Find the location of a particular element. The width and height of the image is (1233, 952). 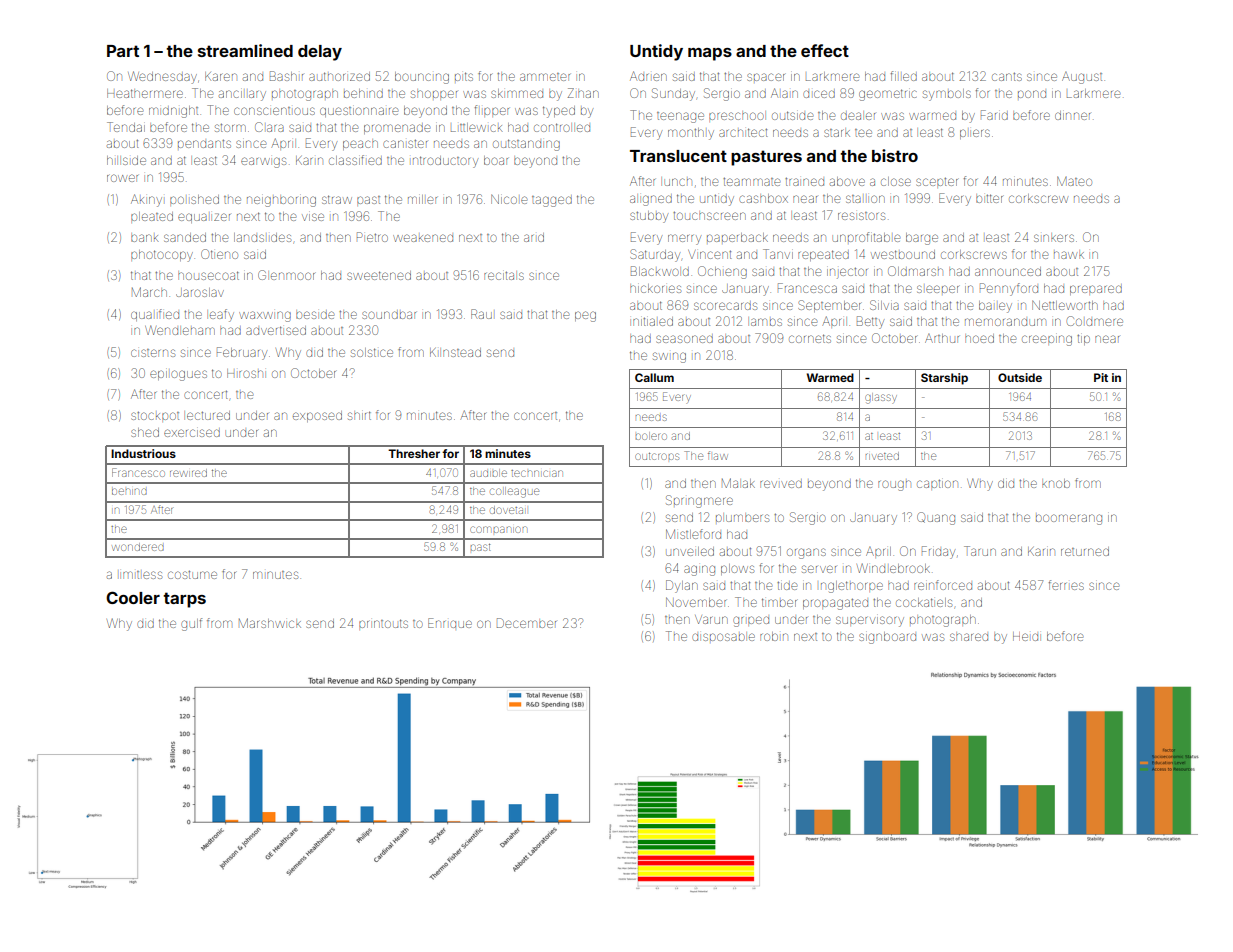

effect is located at coordinates (825, 50).
